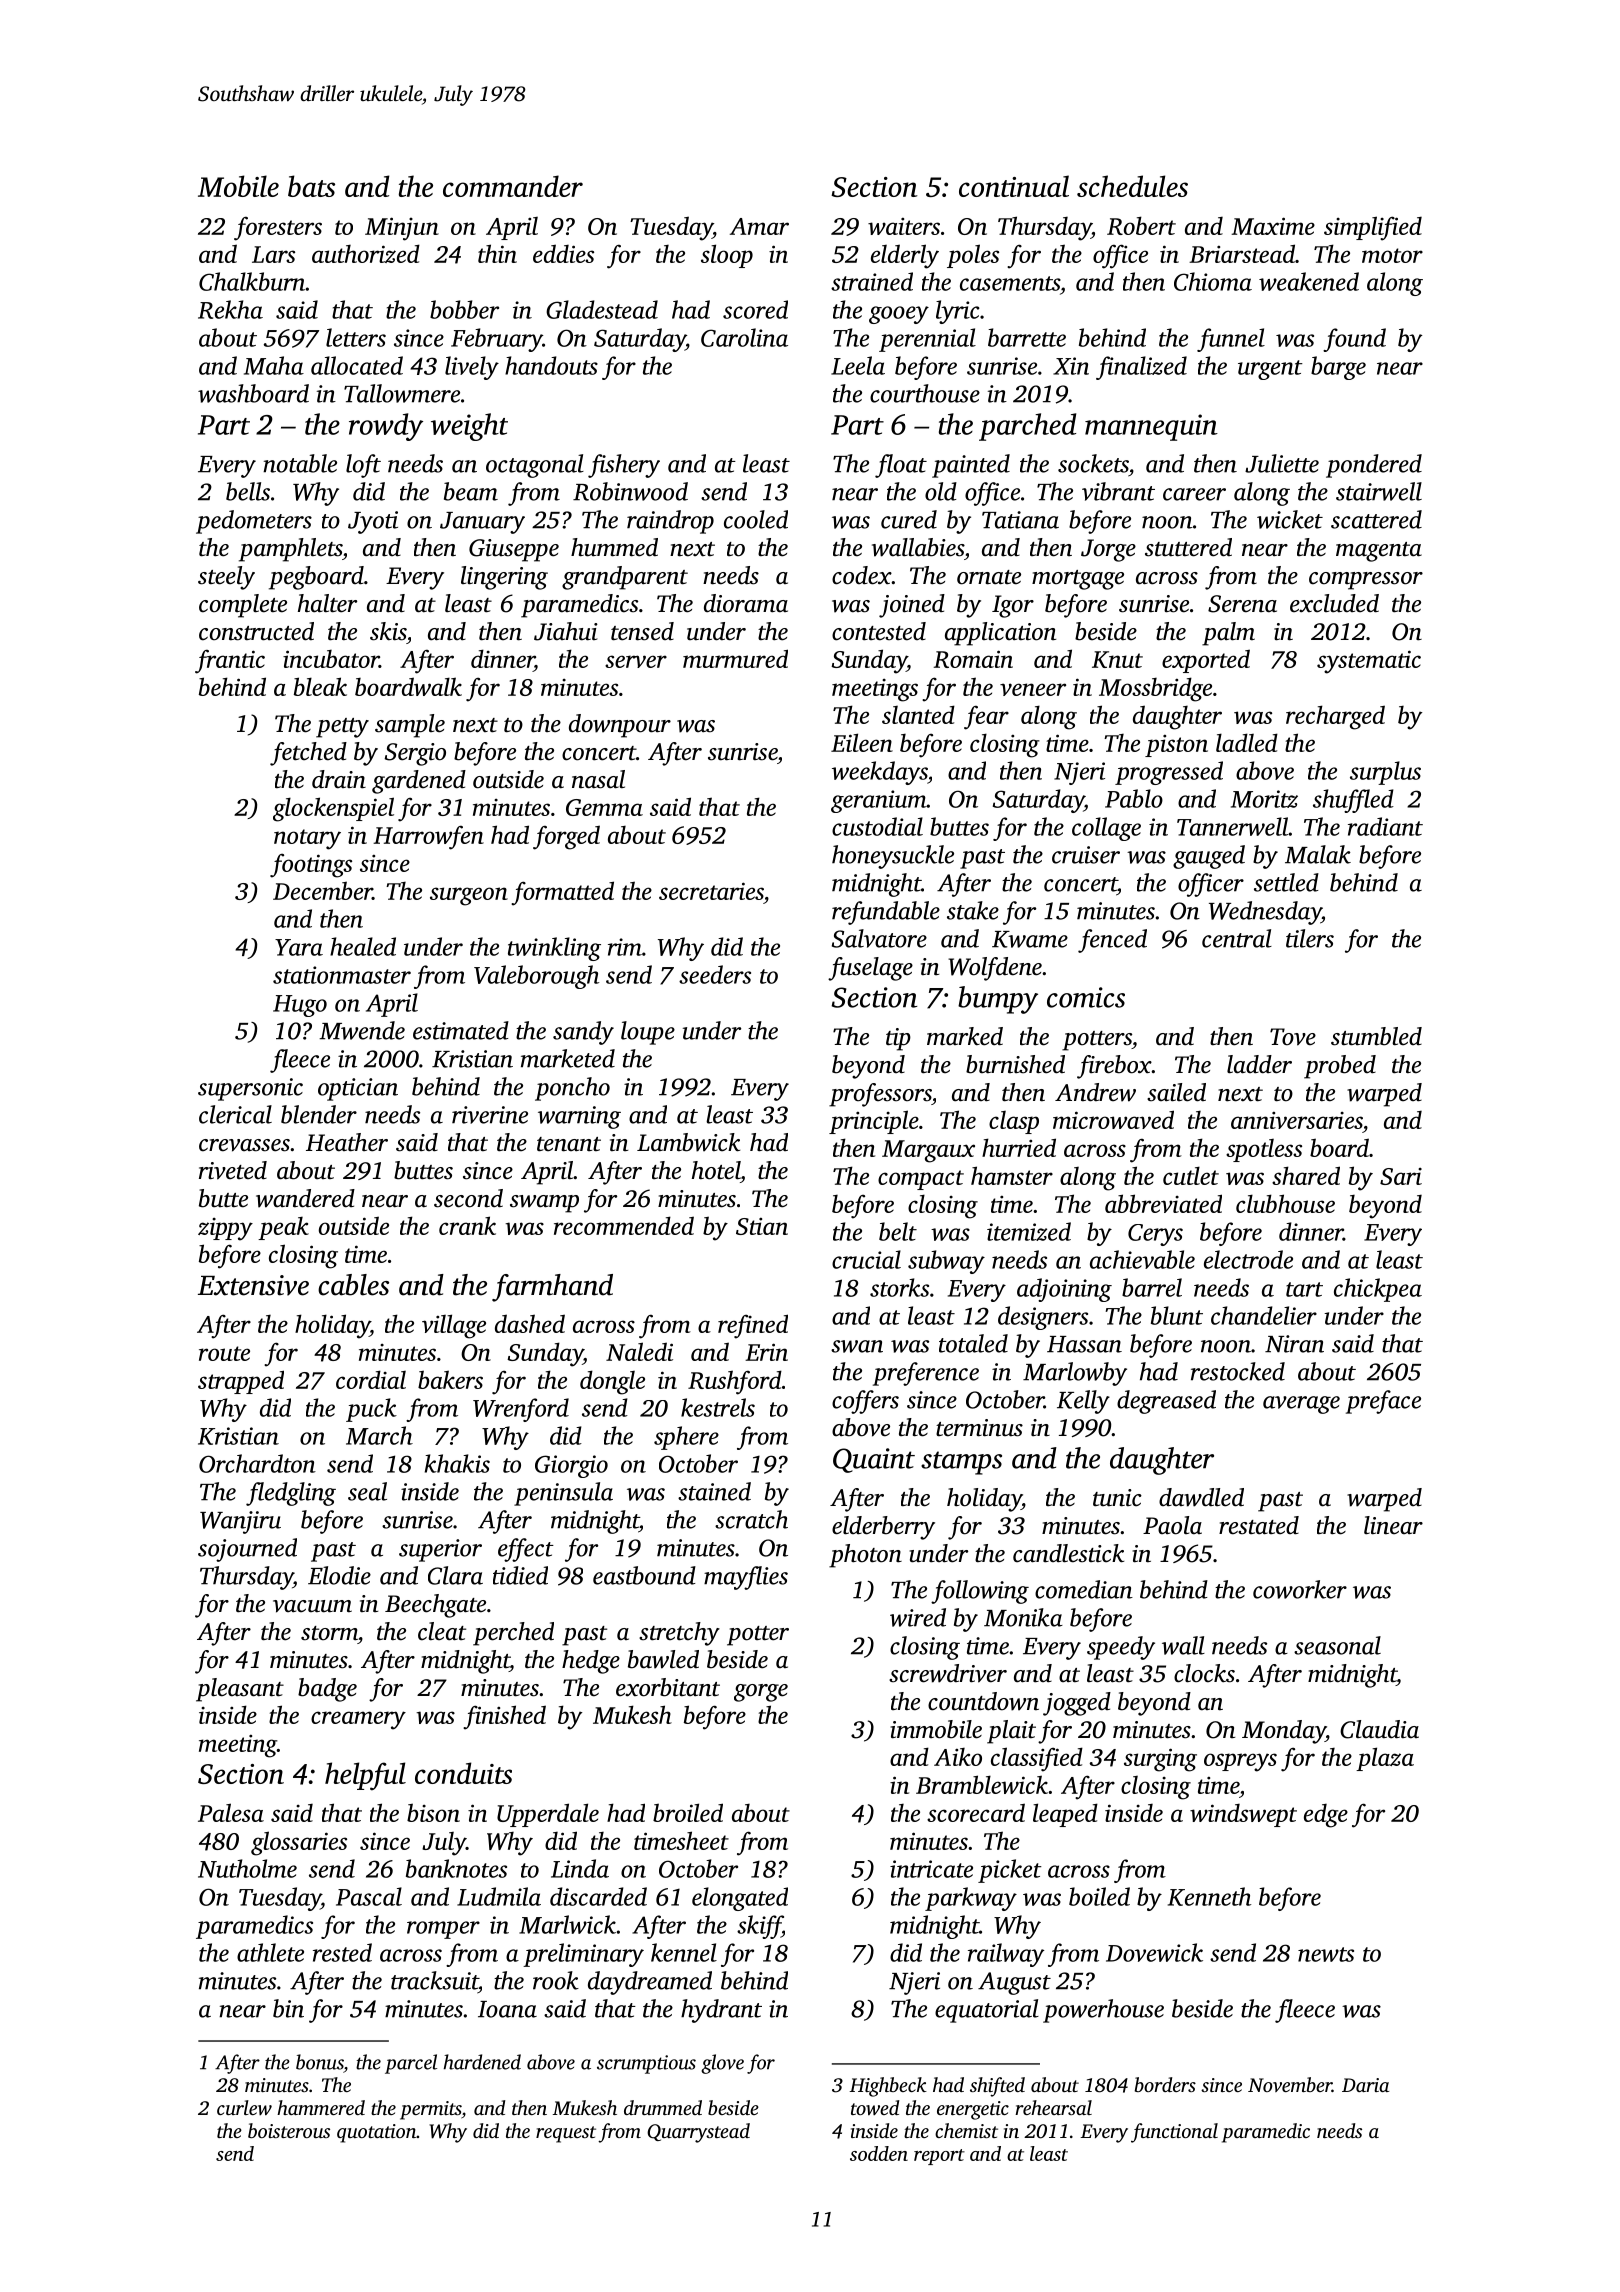 This screenshot has width=1620, height=2292. I want to click on authorized, so click(366, 253).
